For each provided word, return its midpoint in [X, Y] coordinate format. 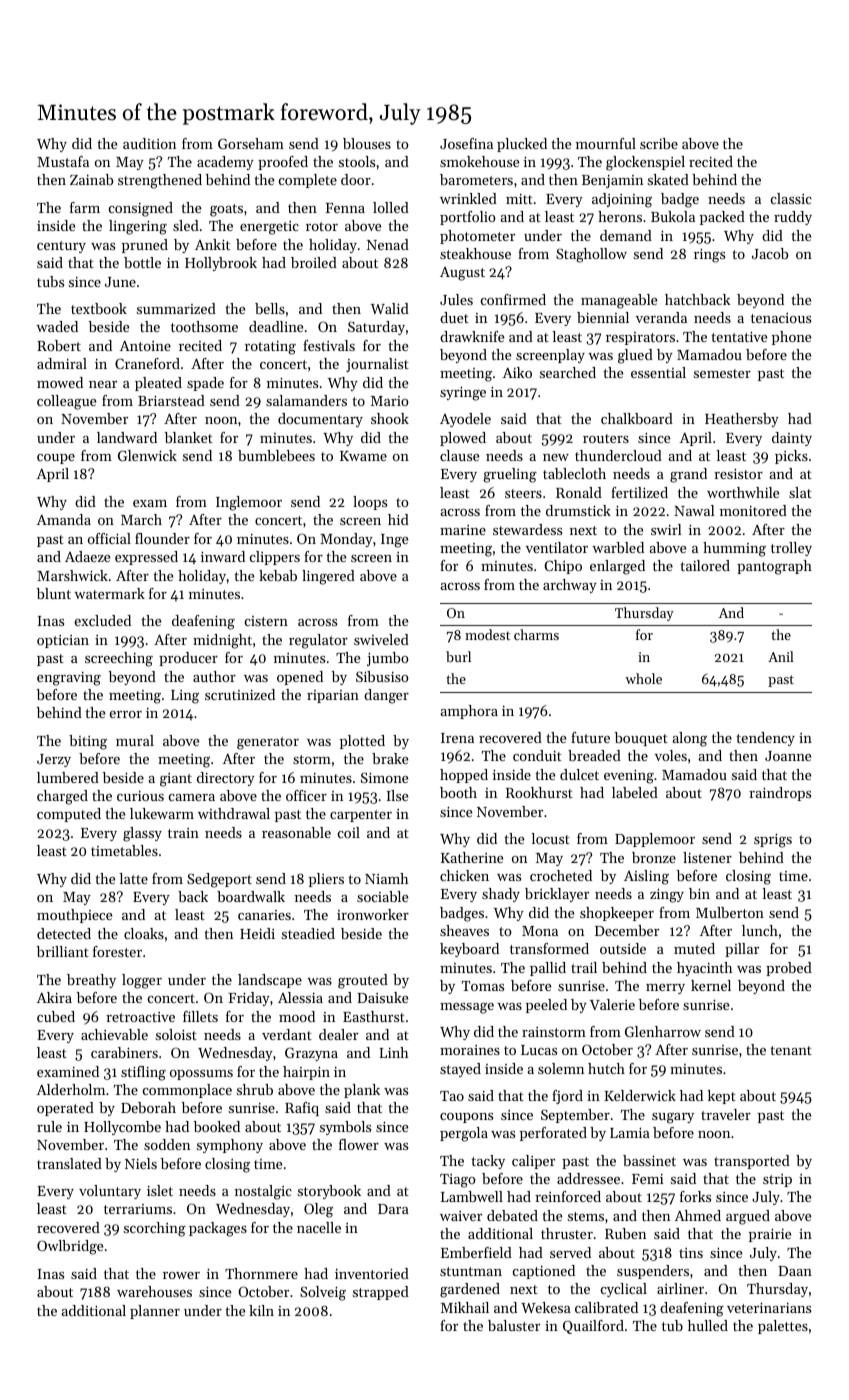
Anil [781, 656]
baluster [514, 1325]
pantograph [774, 567]
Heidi [257, 933]
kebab [278, 575]
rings [709, 255]
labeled [635, 792]
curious [140, 796]
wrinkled [468, 198]
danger [386, 696]
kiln [261, 1310]
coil [349, 832]
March [141, 519]
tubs [50, 281]
